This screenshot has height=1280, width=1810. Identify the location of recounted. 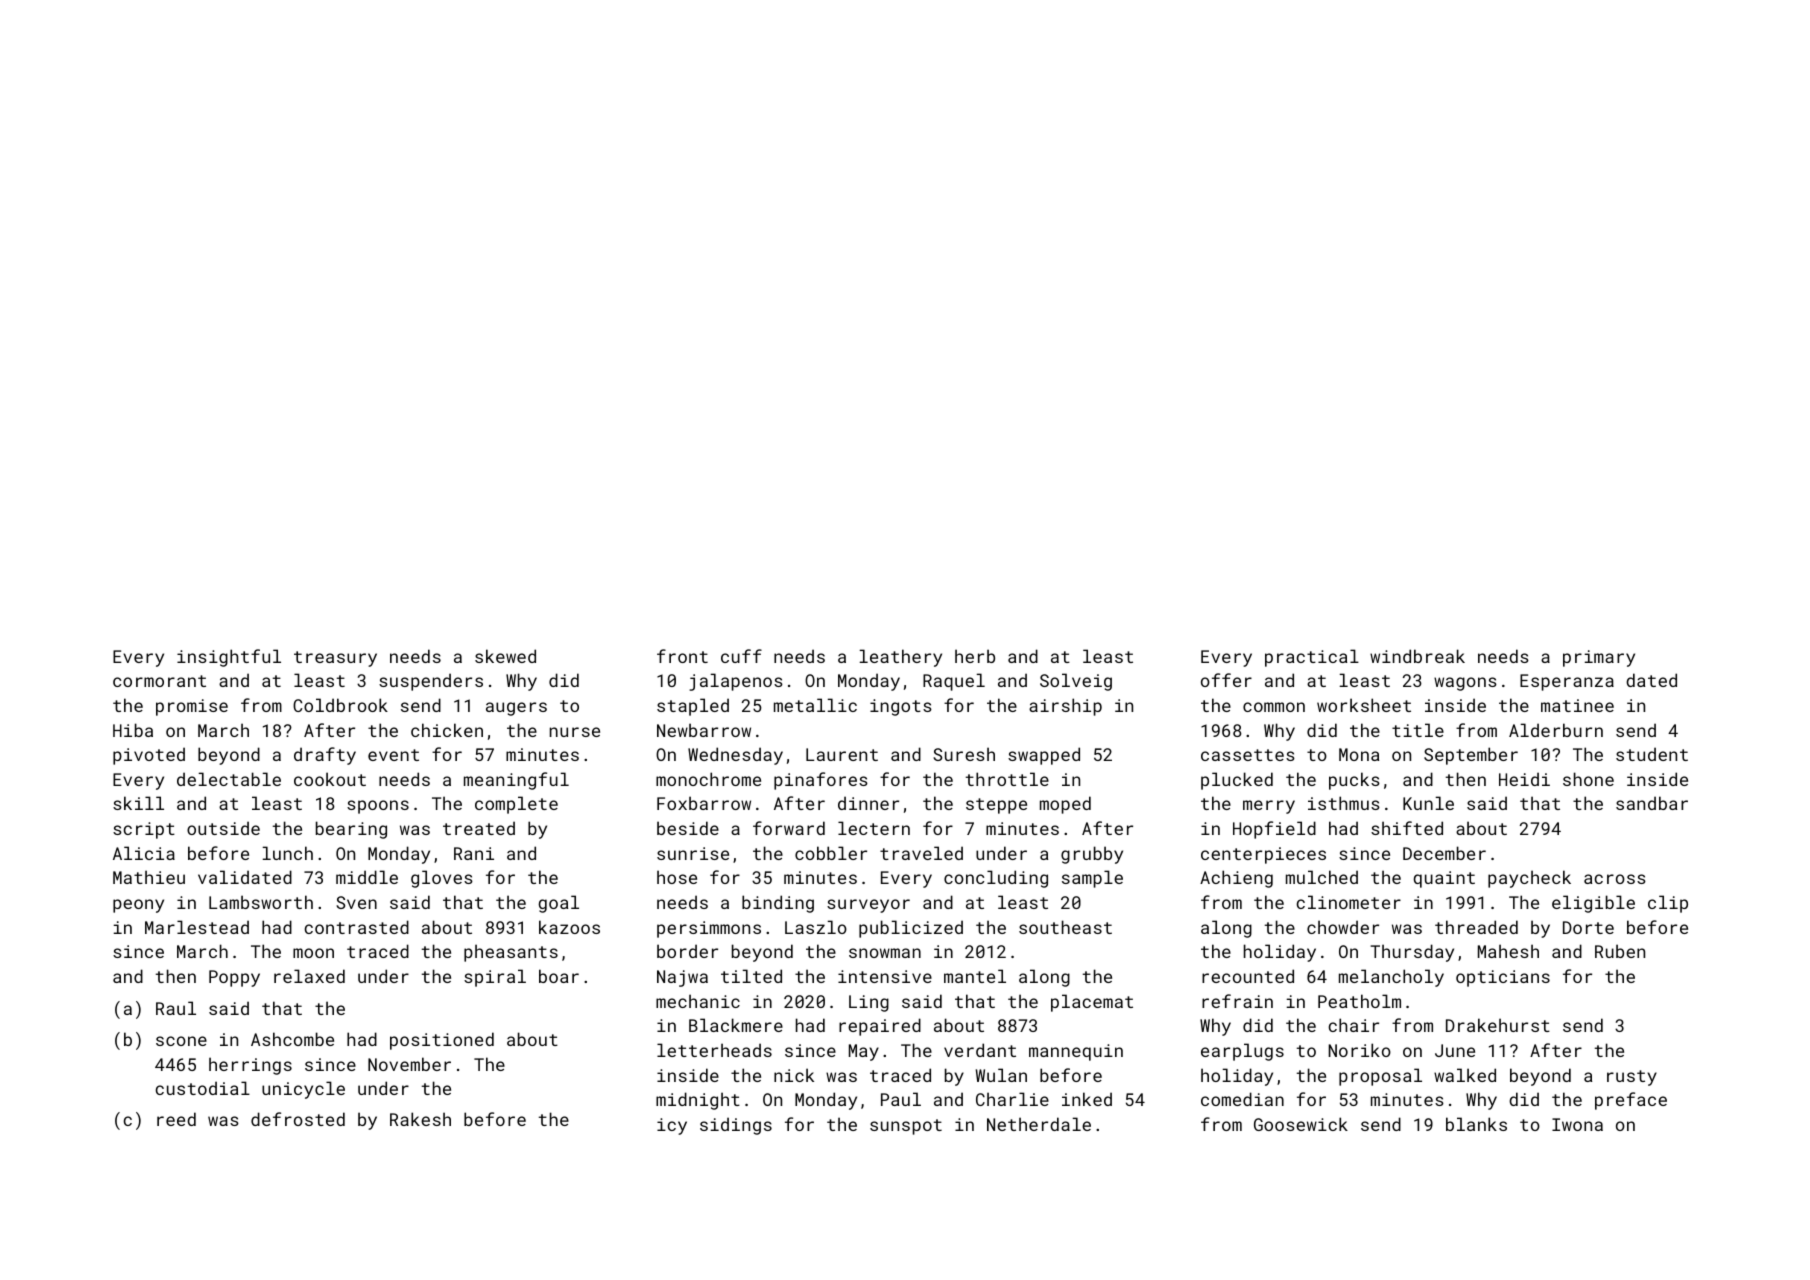
(1248, 976).
